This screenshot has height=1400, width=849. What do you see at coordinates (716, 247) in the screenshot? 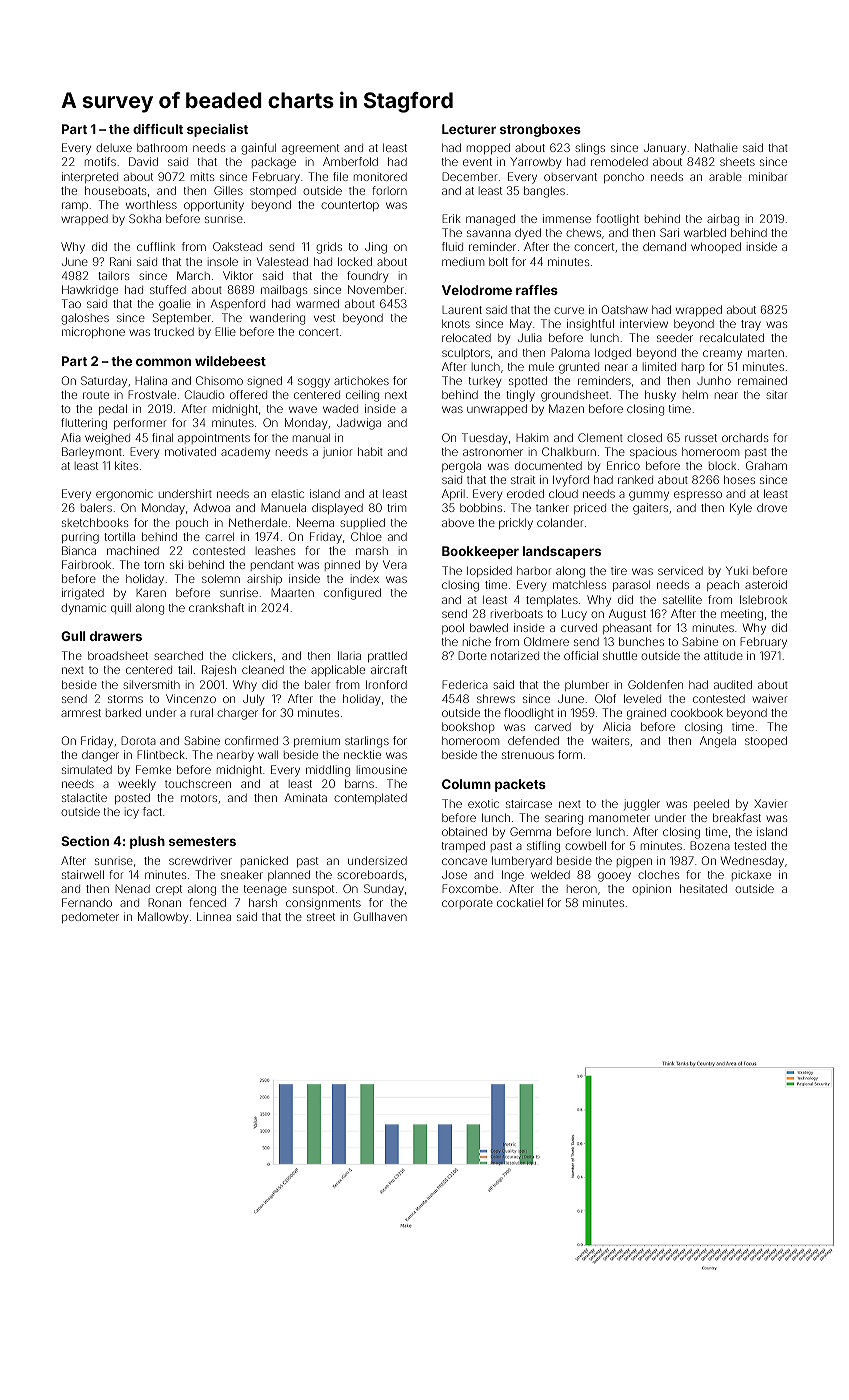
I see `whooped` at bounding box center [716, 247].
